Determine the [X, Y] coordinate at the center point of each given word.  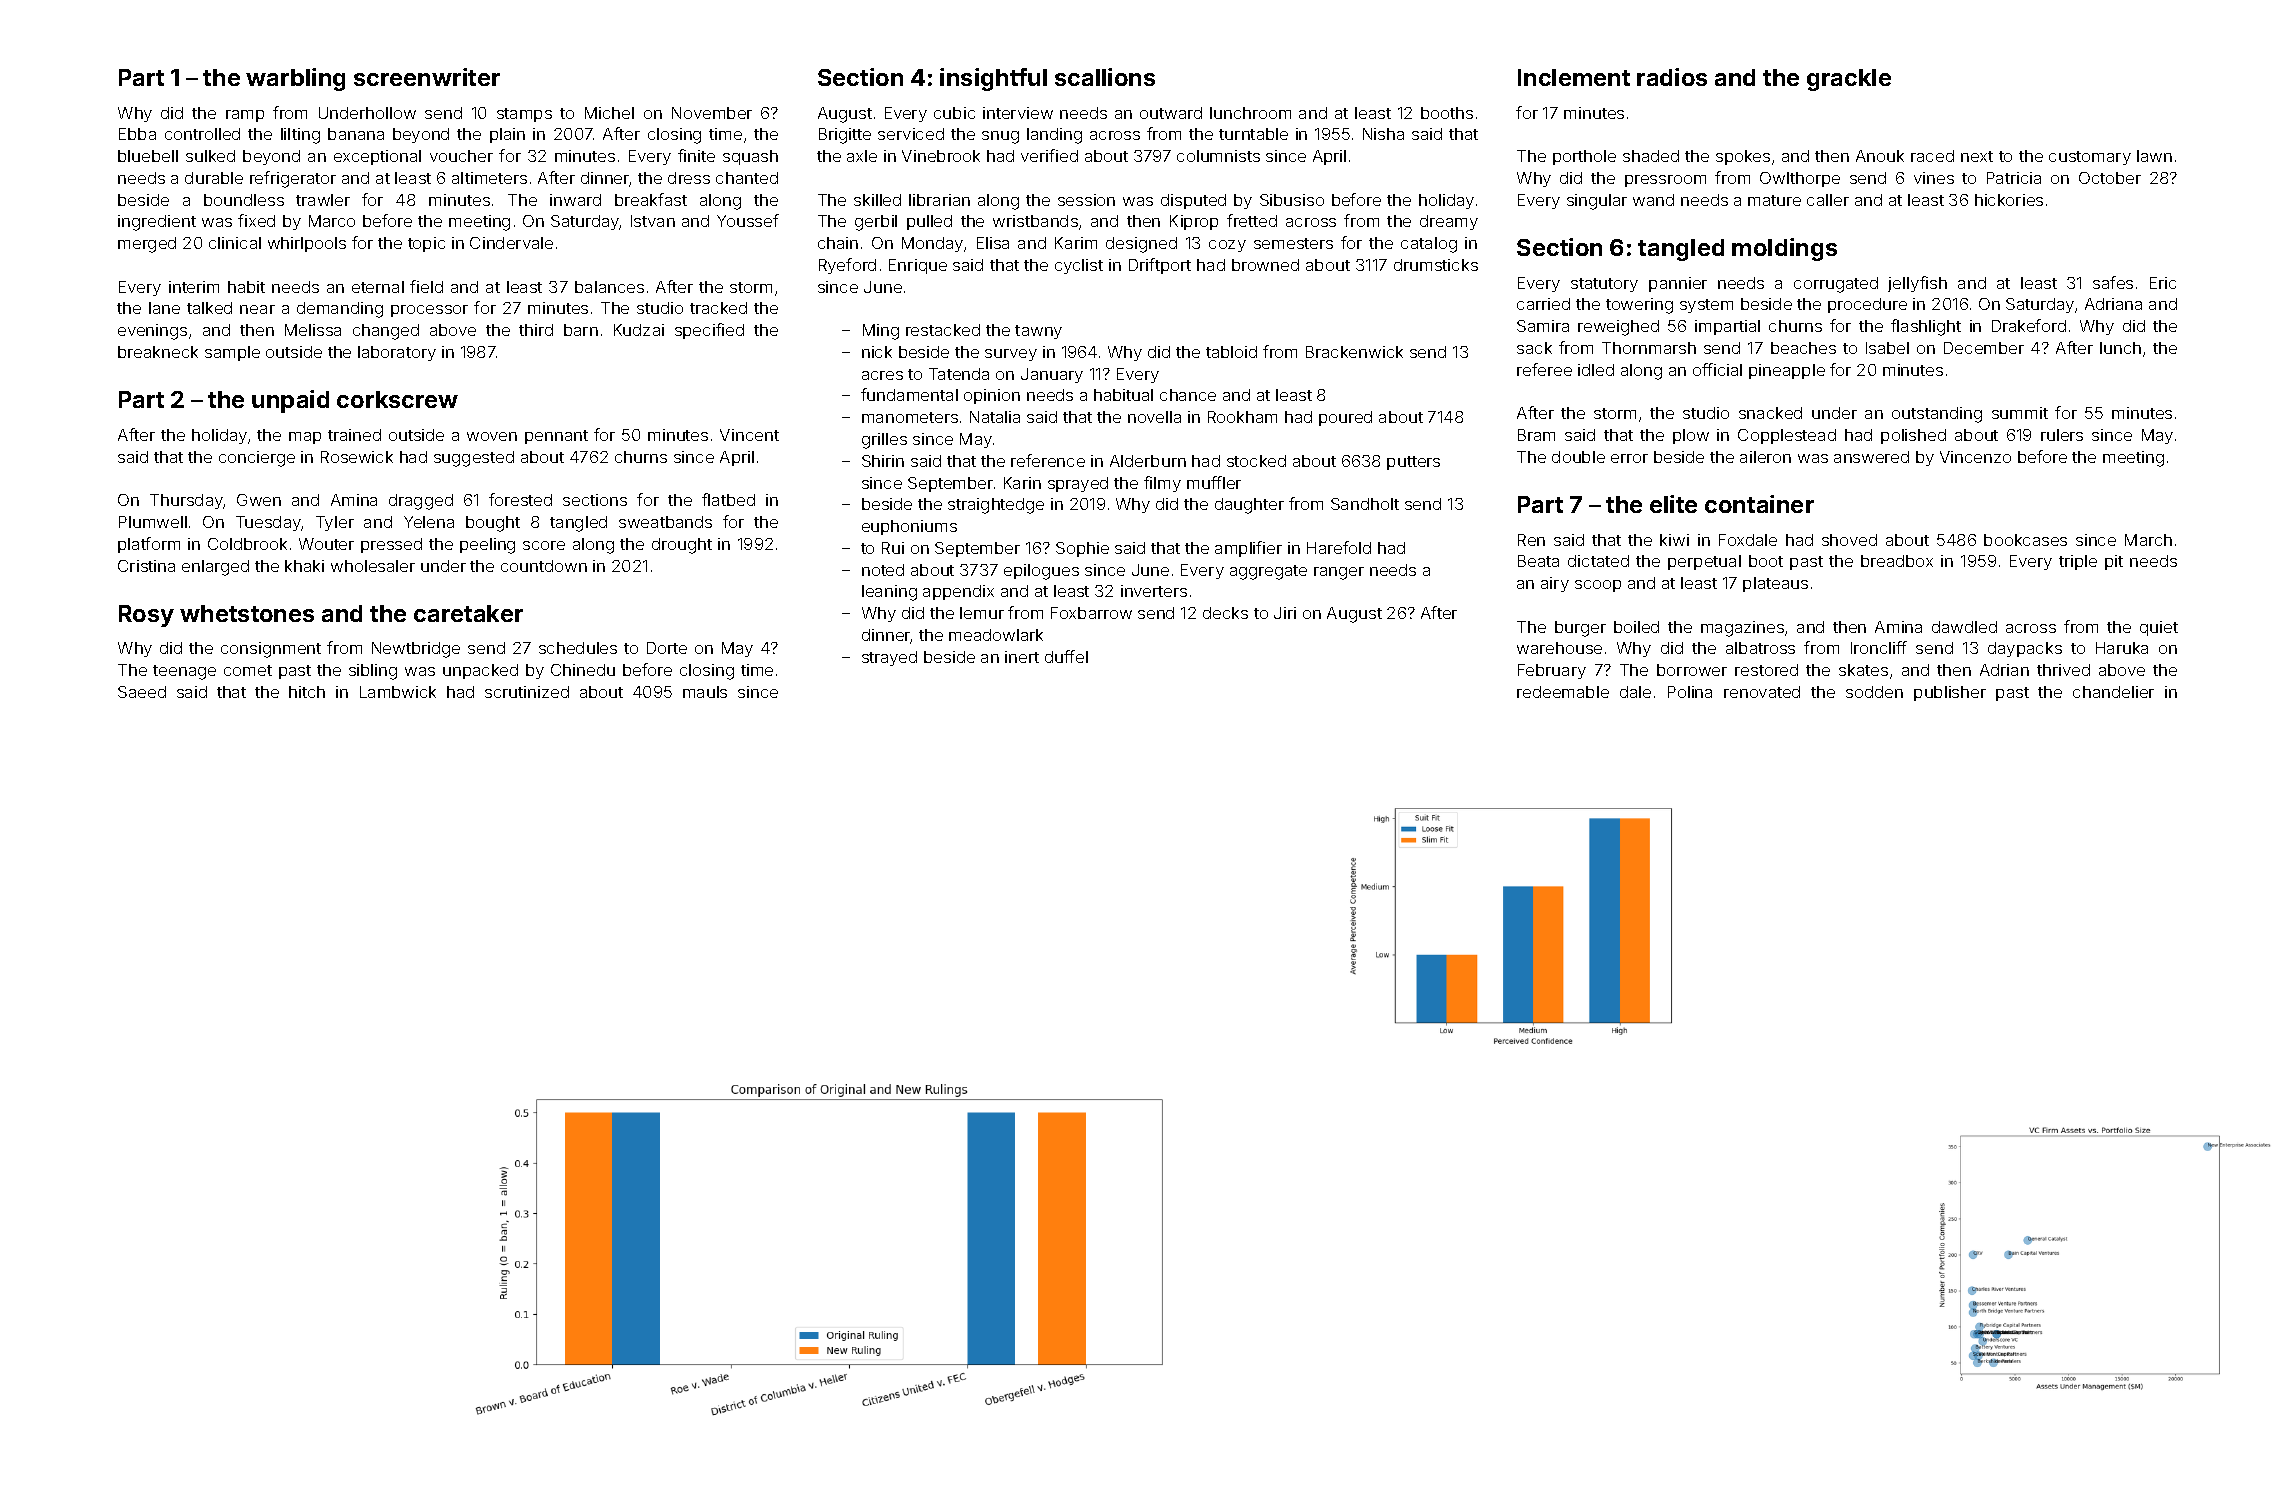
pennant [556, 437]
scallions [1105, 77]
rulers [2062, 435]
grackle [1849, 80]
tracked [718, 308]
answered [1871, 457]
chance [1188, 395]
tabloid [1231, 352]
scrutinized [527, 692]
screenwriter [427, 77]
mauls [705, 692]
